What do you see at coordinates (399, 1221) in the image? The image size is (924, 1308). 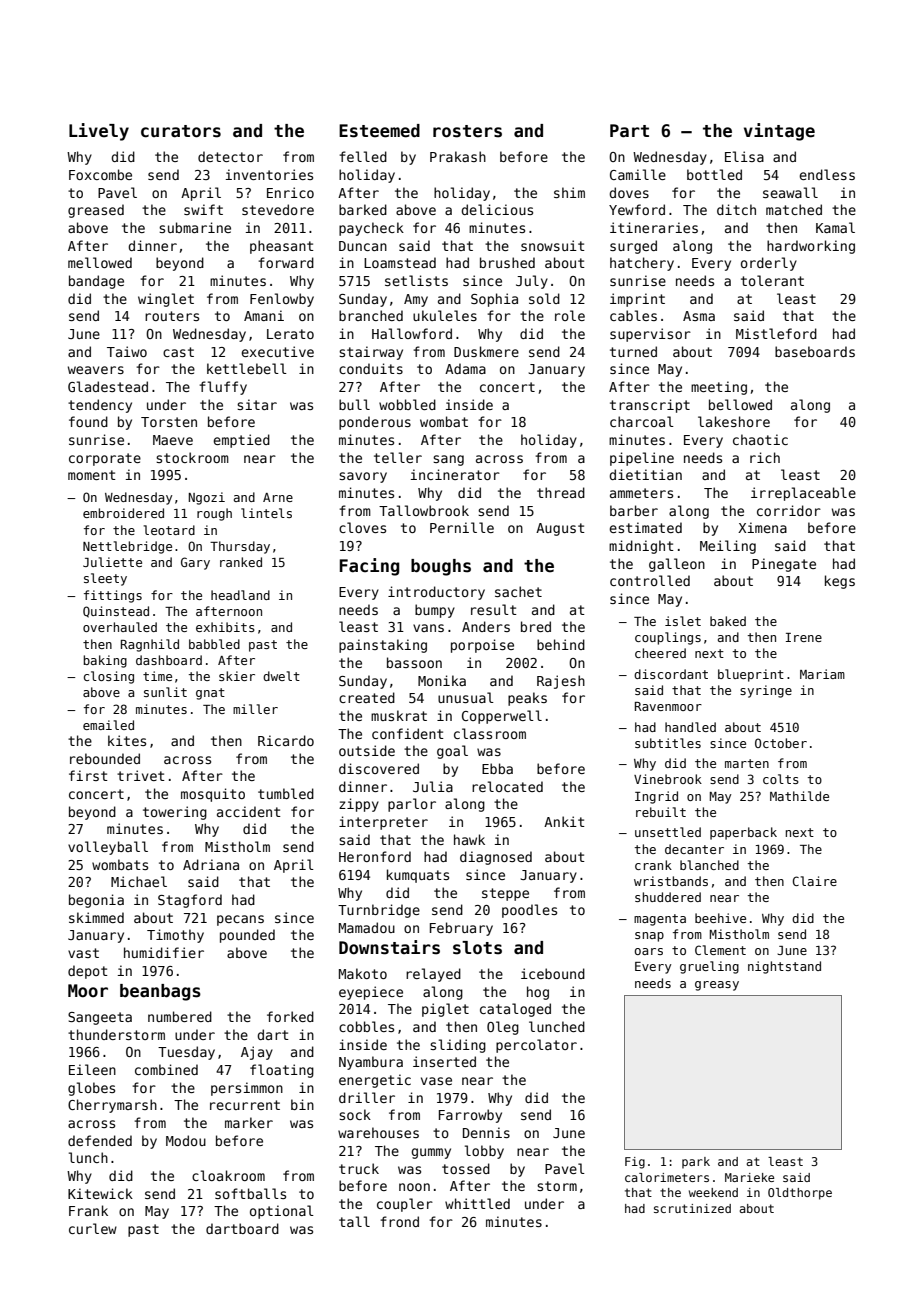 I see `frond` at bounding box center [399, 1221].
